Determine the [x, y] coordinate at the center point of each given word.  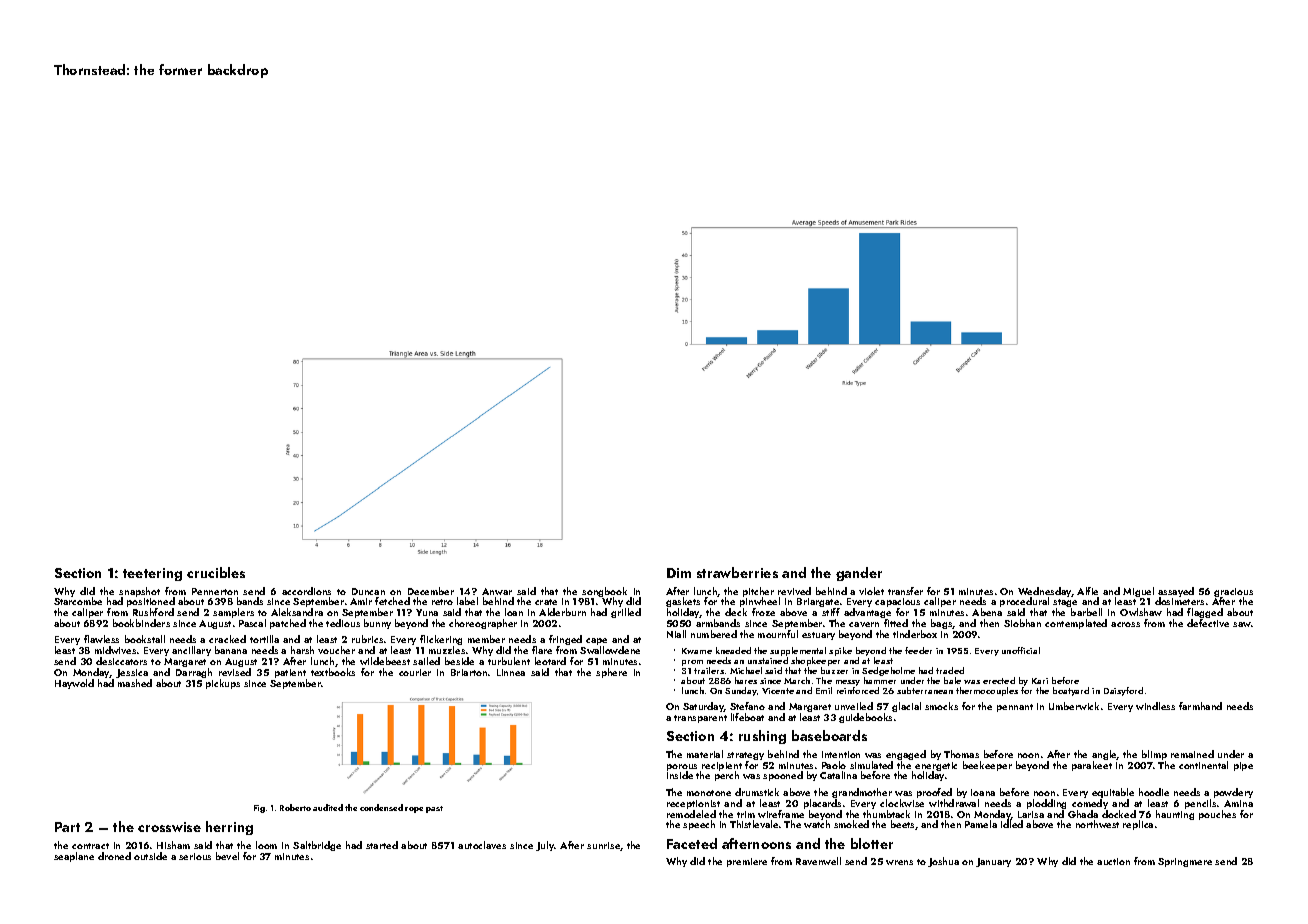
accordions [306, 591]
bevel [227, 856]
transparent [700, 719]
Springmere [1185, 862]
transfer [905, 591]
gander [859, 574]
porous [682, 768]
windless [1155, 706]
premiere [747, 862]
